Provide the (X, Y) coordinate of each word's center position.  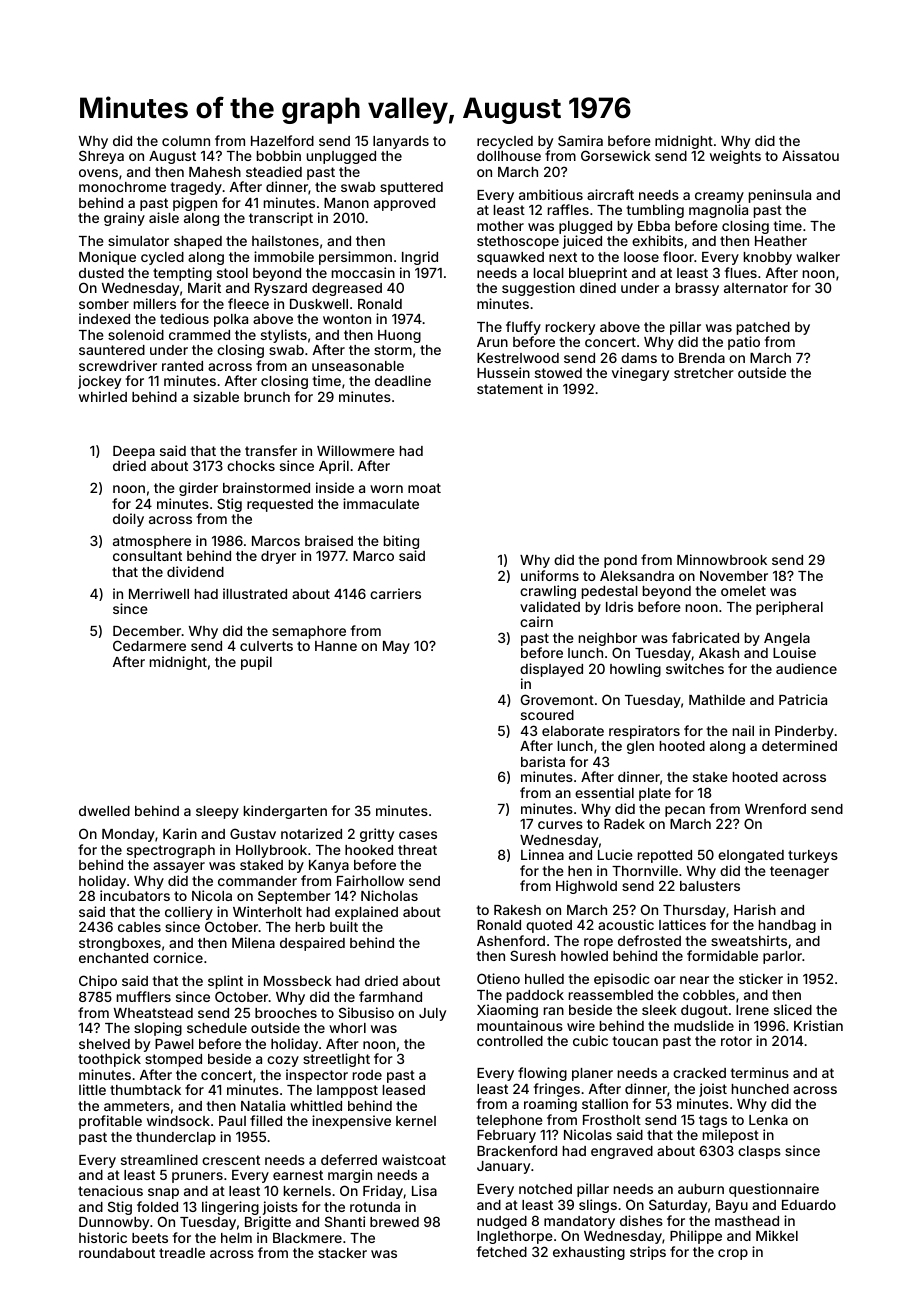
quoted (549, 926)
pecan (685, 811)
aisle (164, 217)
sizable (216, 396)
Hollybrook (271, 851)
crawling (548, 592)
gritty (377, 835)
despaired (312, 944)
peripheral (789, 608)
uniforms (550, 575)
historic (103, 1237)
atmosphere (152, 542)
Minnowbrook (722, 559)
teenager (799, 872)
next (563, 257)
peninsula (780, 196)
